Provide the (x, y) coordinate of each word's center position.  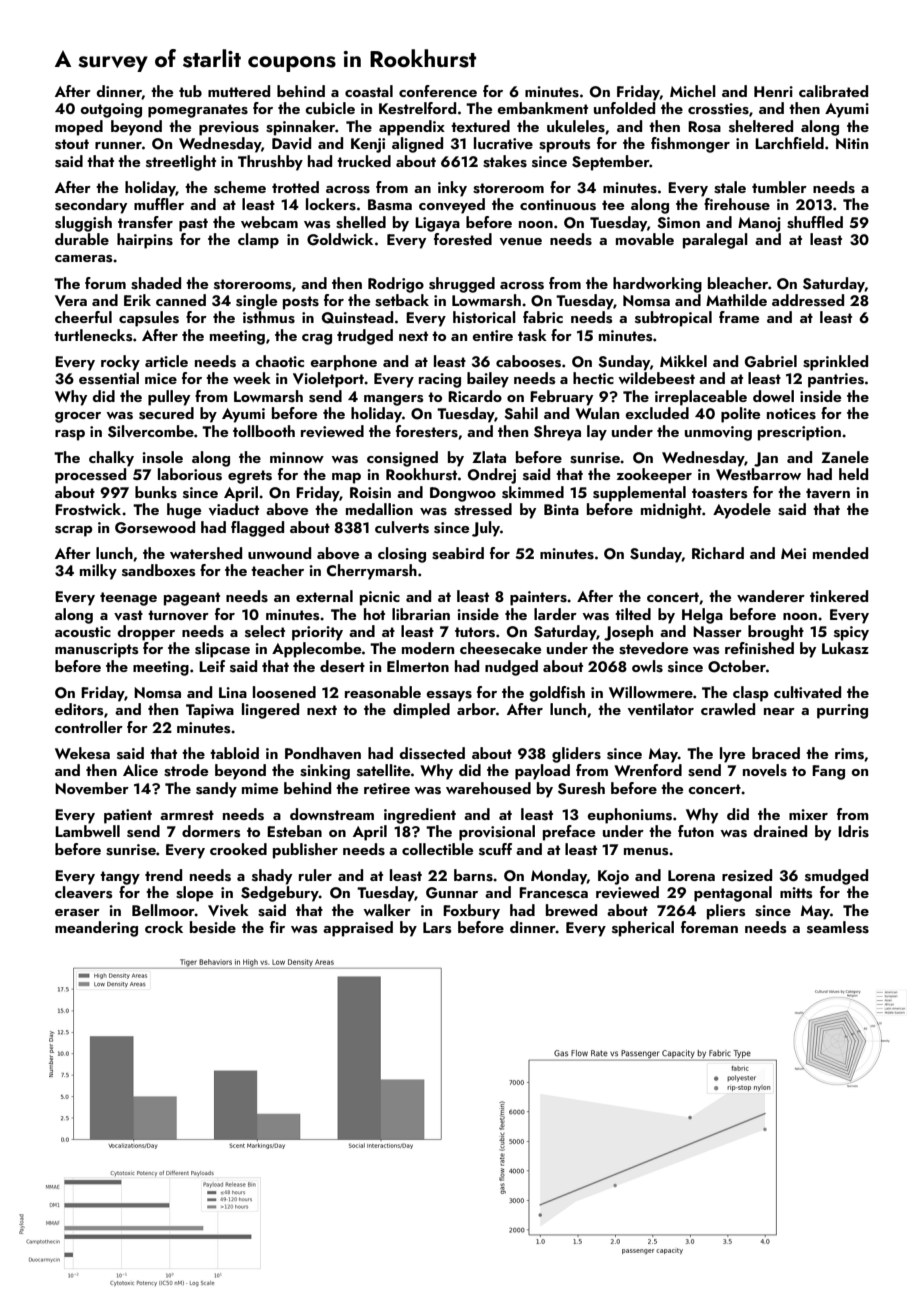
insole (162, 457)
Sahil (521, 413)
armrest (187, 815)
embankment (542, 108)
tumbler (779, 187)
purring (842, 711)
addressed (808, 300)
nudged (511, 668)
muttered (239, 91)
